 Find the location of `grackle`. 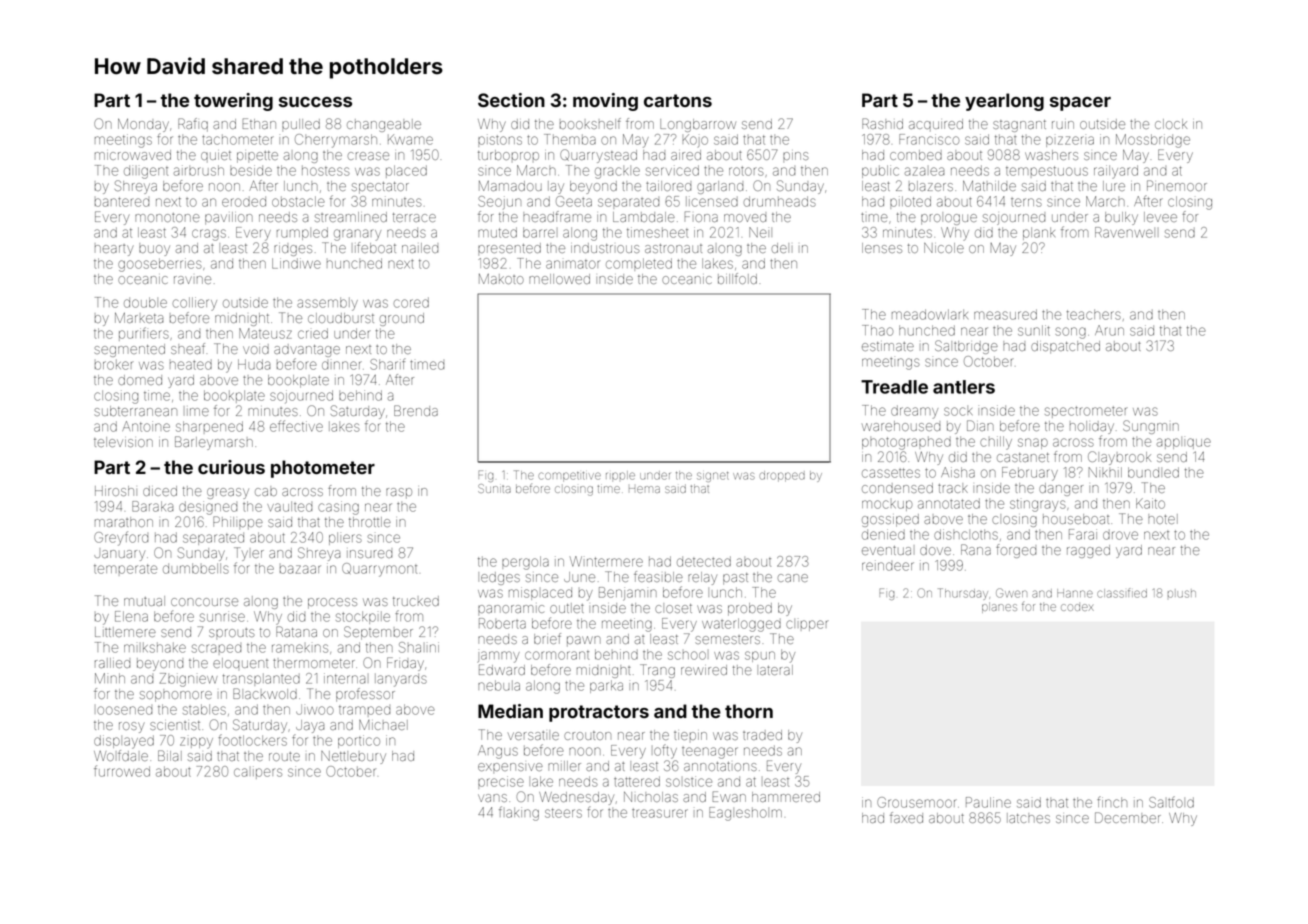

grackle is located at coordinates (617, 172).
